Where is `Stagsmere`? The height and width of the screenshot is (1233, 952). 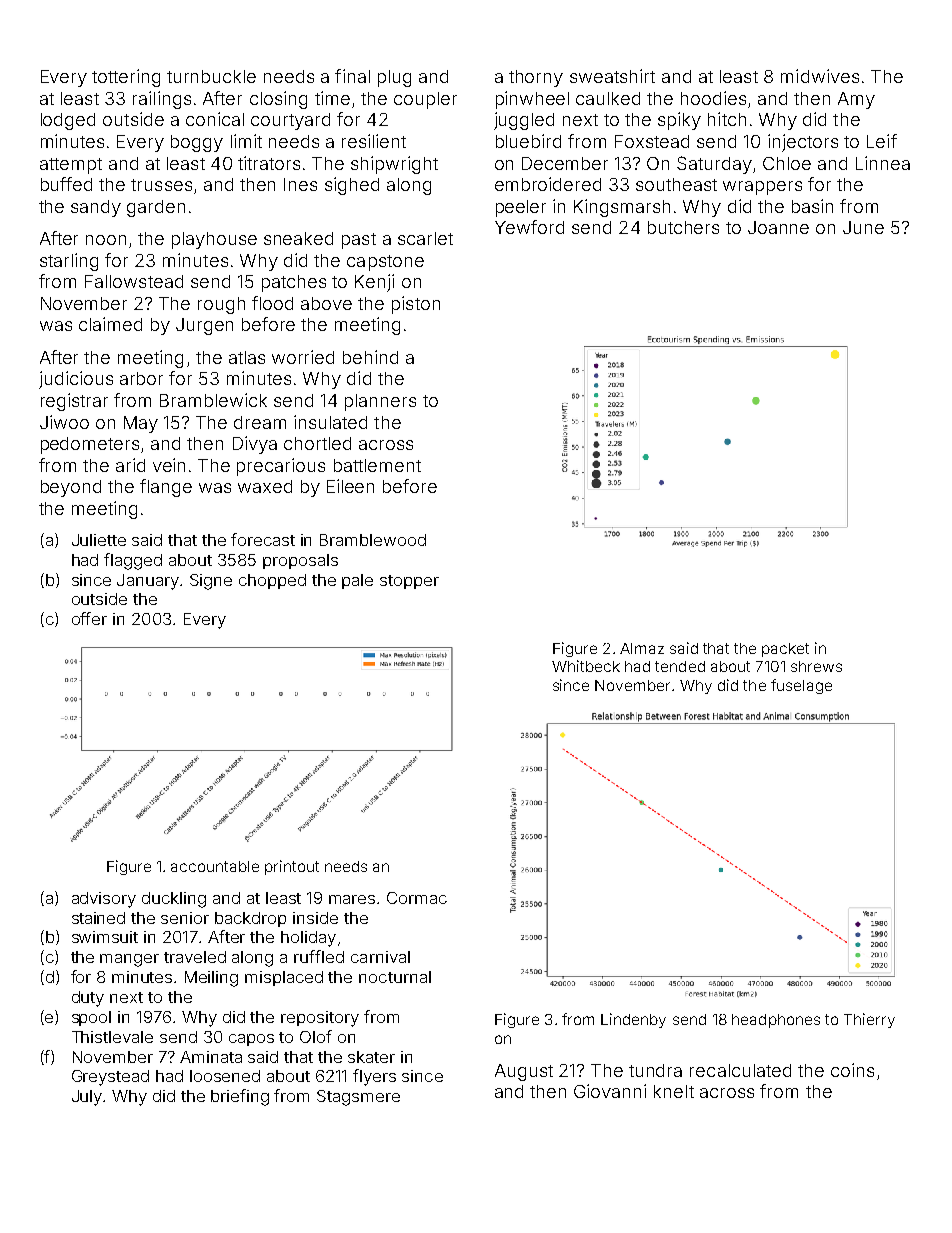
Stagsmere is located at coordinates (358, 1098).
